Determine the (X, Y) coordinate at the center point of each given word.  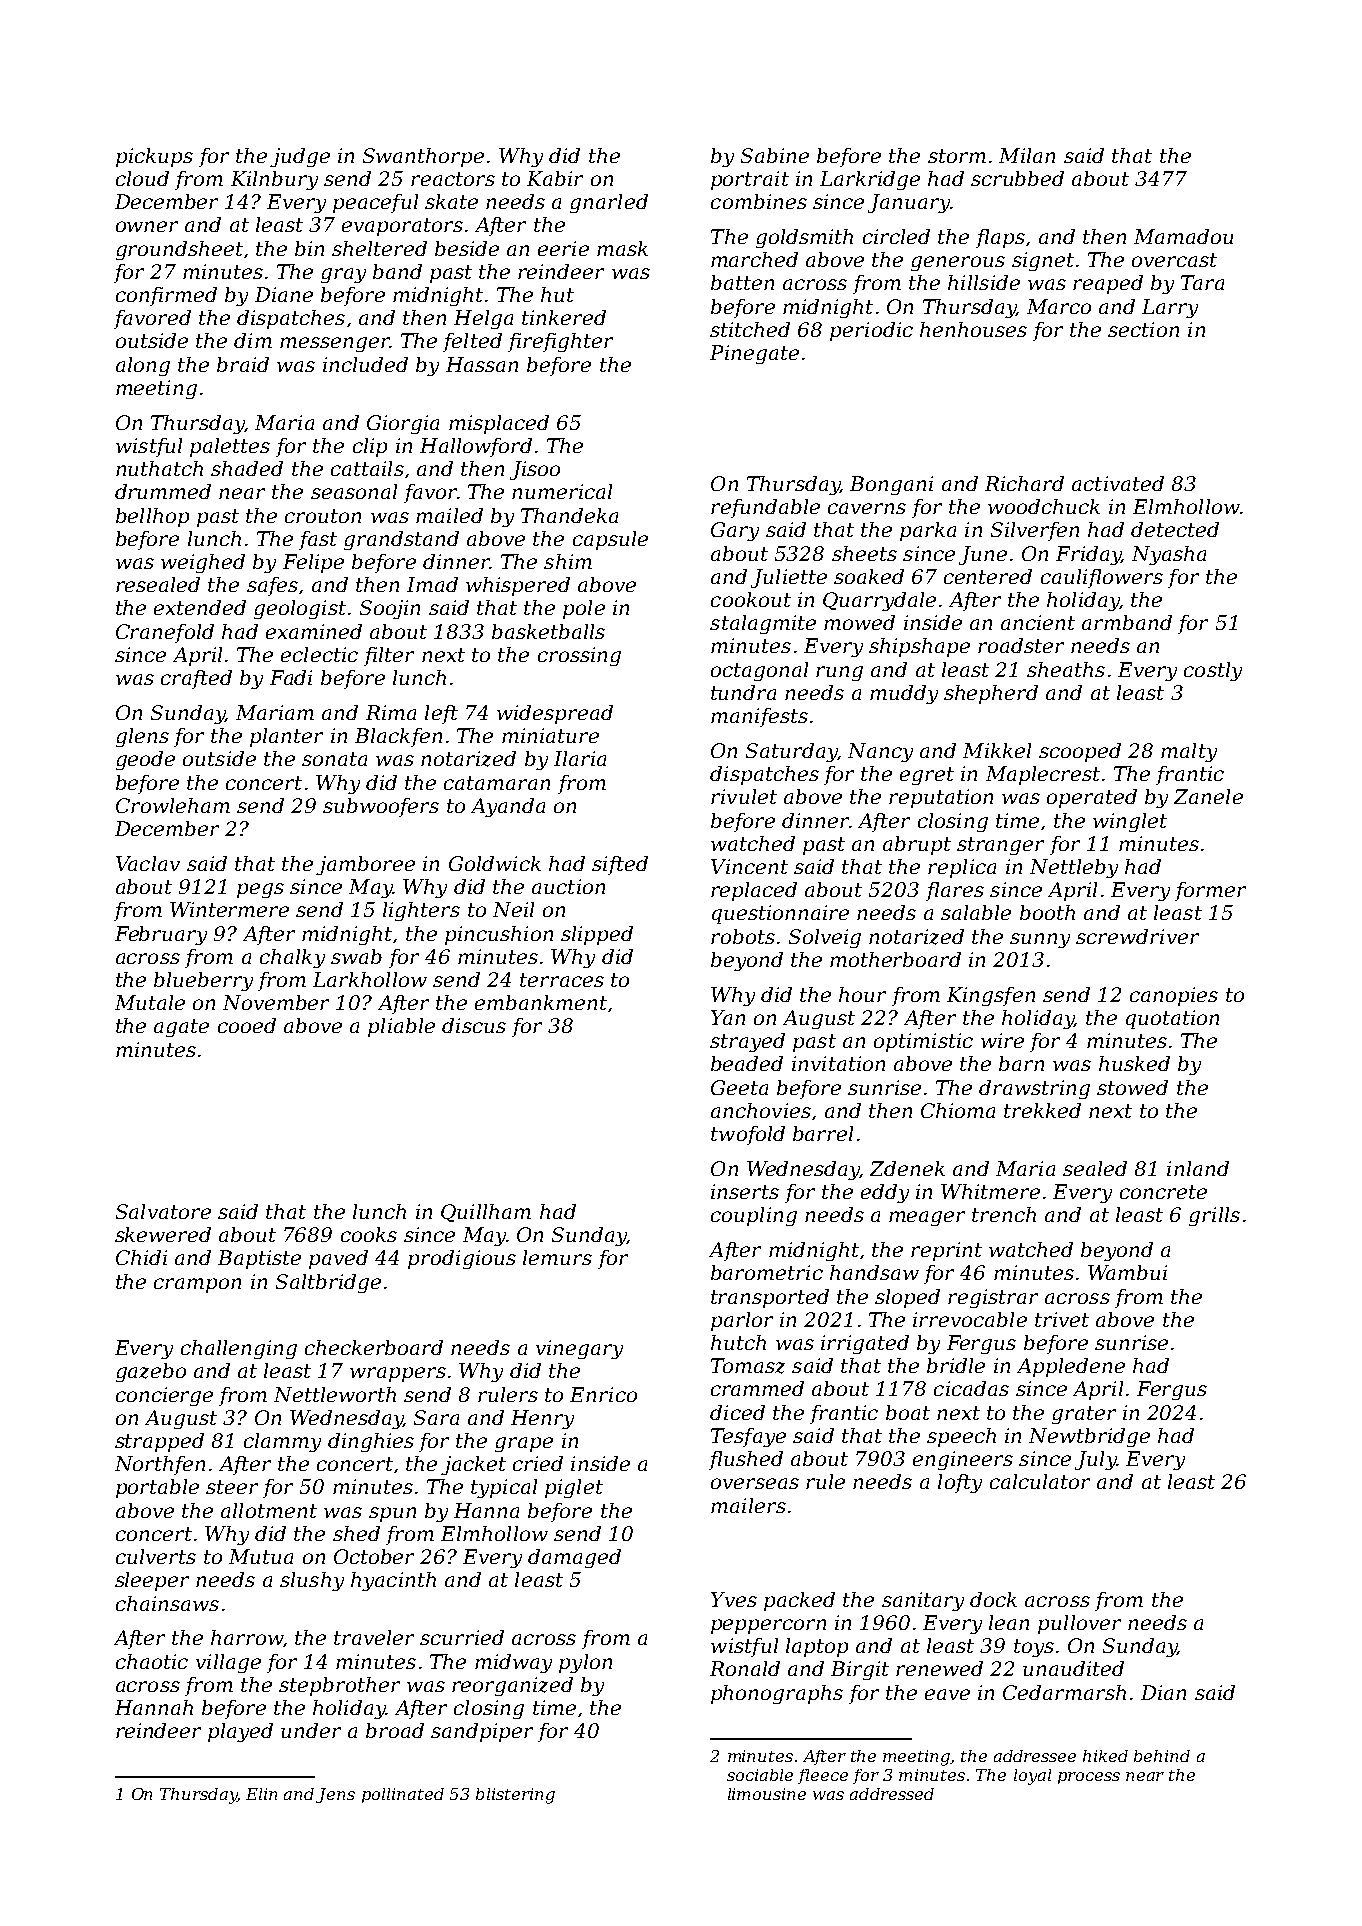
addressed (892, 1794)
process (1089, 1778)
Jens (335, 1795)
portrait (750, 180)
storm (957, 156)
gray (343, 275)
